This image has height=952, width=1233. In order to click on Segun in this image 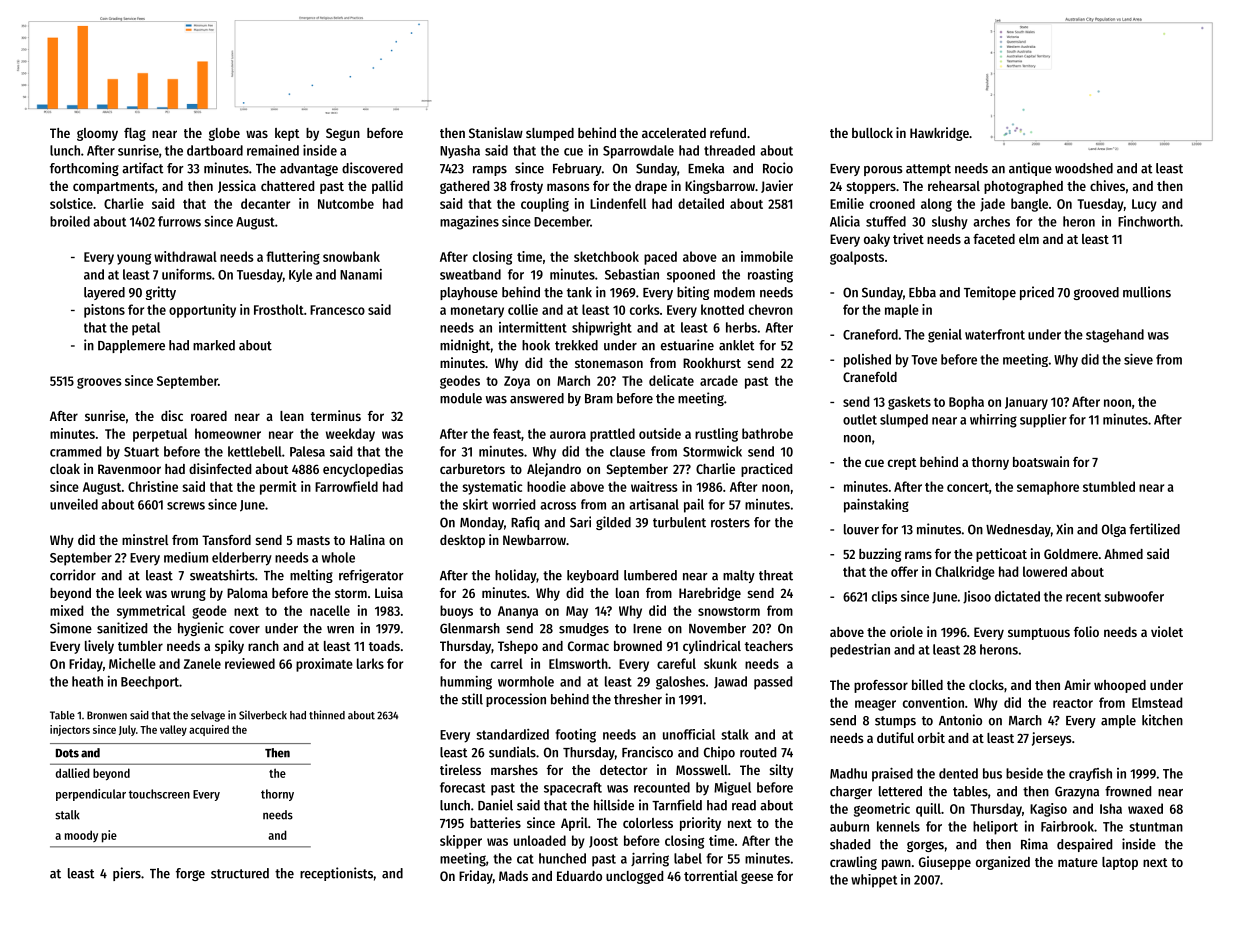, I will do `click(343, 134)`.
